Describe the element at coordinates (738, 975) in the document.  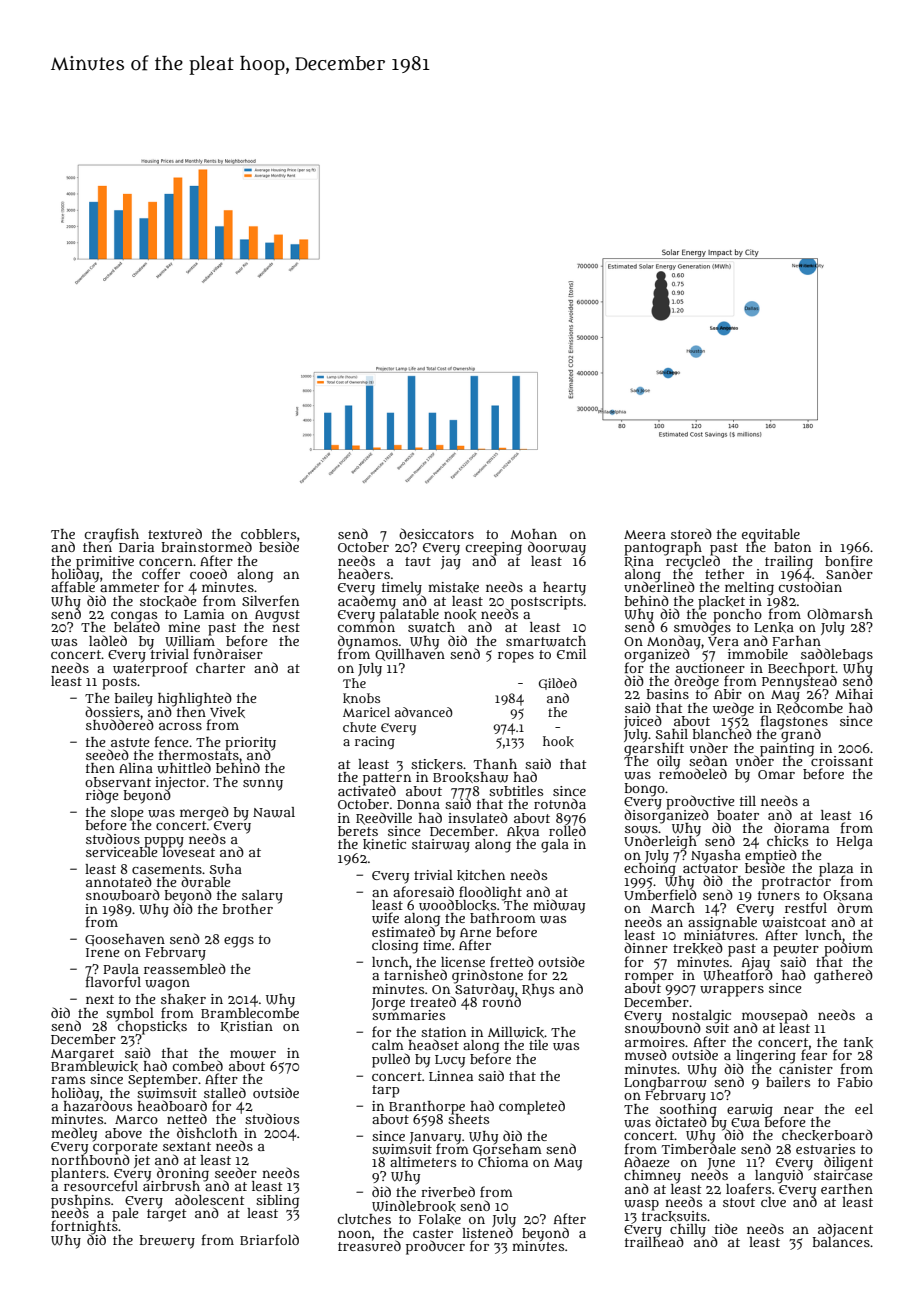
I see `Wheatford` at that location.
